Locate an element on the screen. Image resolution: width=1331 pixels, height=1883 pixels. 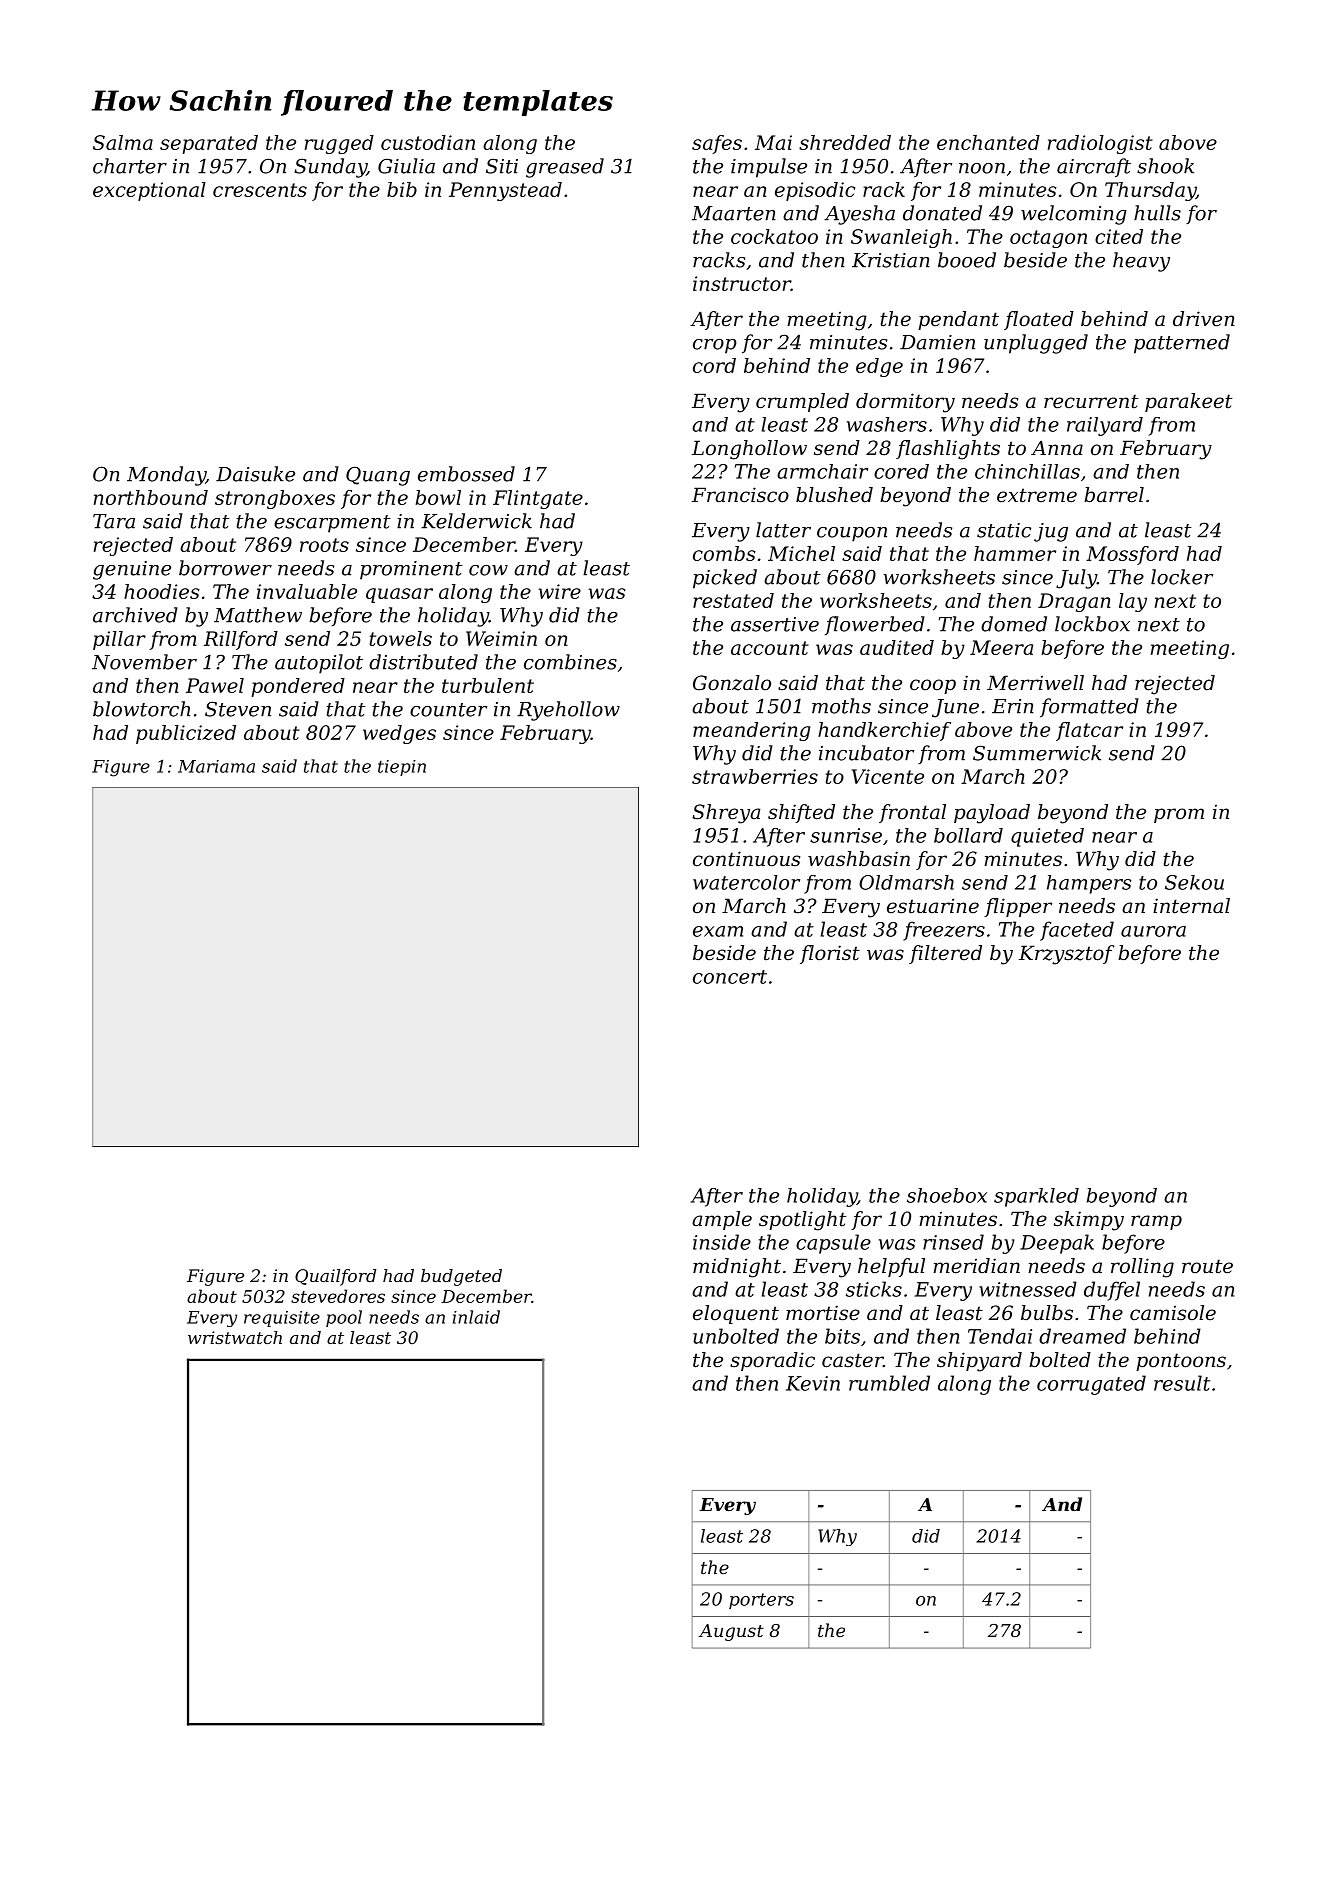
custodian is located at coordinates (428, 142).
